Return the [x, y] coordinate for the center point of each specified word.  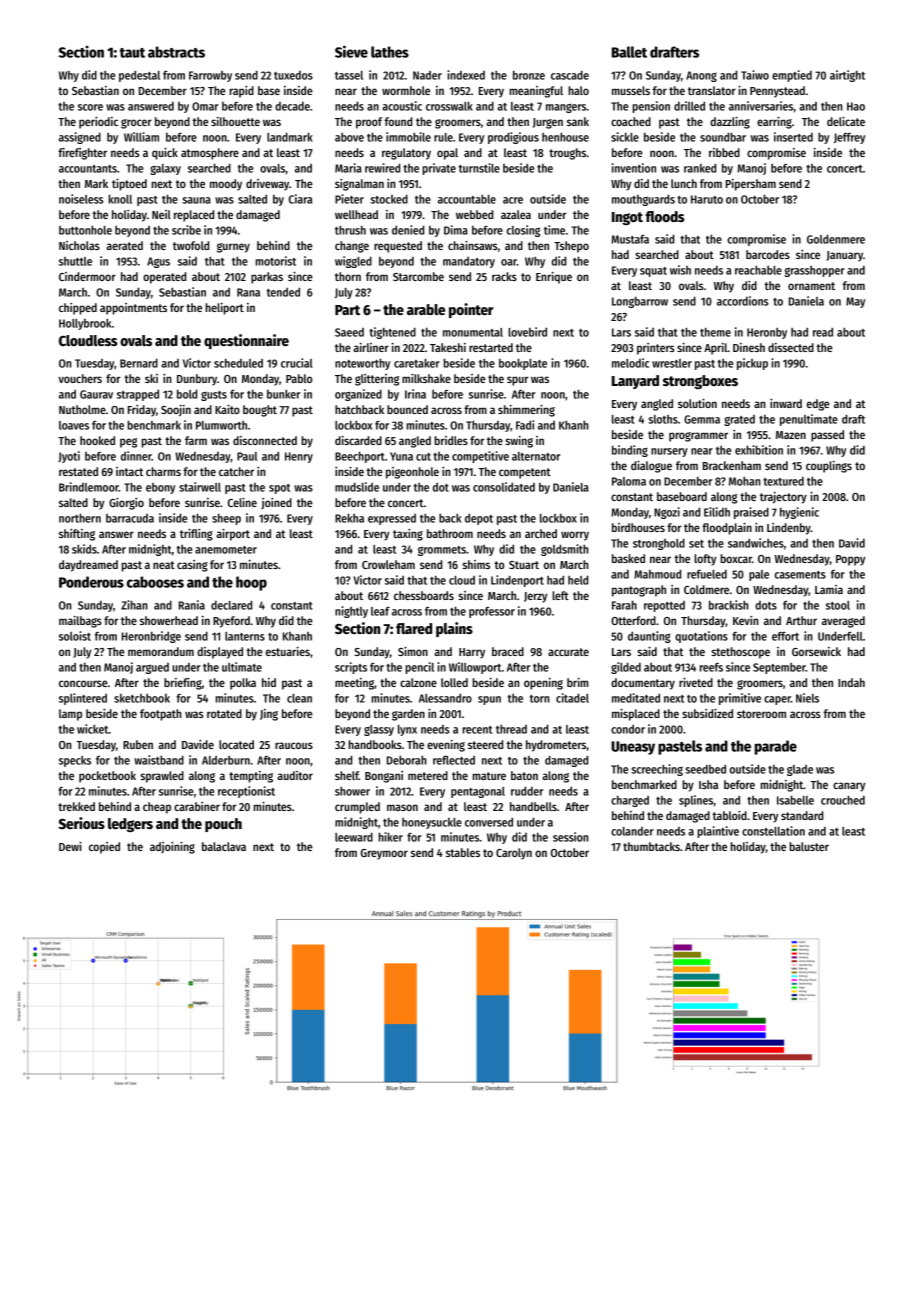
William [141, 137]
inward [786, 403]
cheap [157, 808]
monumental [473, 332]
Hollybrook [85, 324]
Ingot [627, 218]
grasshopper [814, 271]
